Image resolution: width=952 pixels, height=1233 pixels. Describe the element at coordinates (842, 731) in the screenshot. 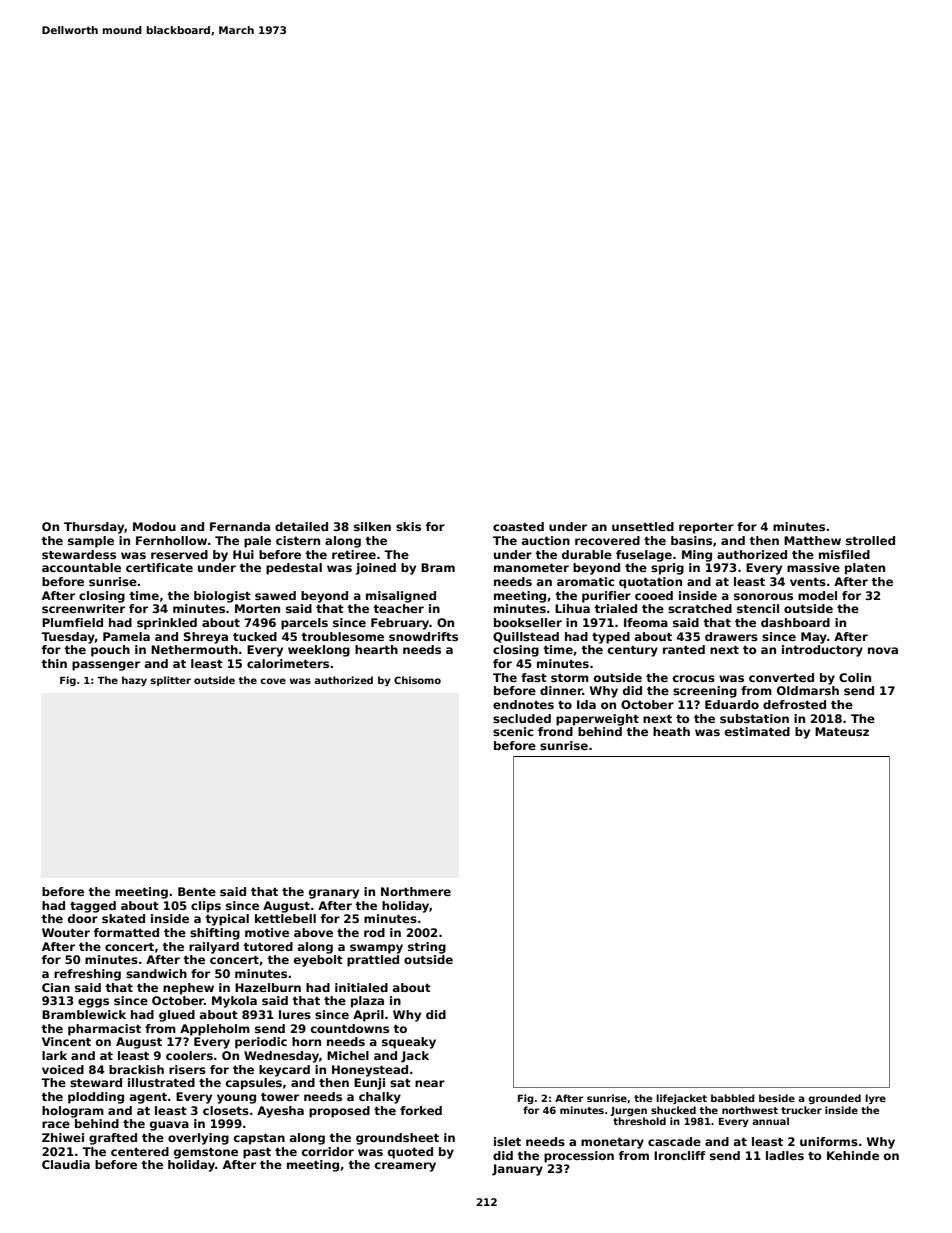

I see `Mateusz` at that location.
